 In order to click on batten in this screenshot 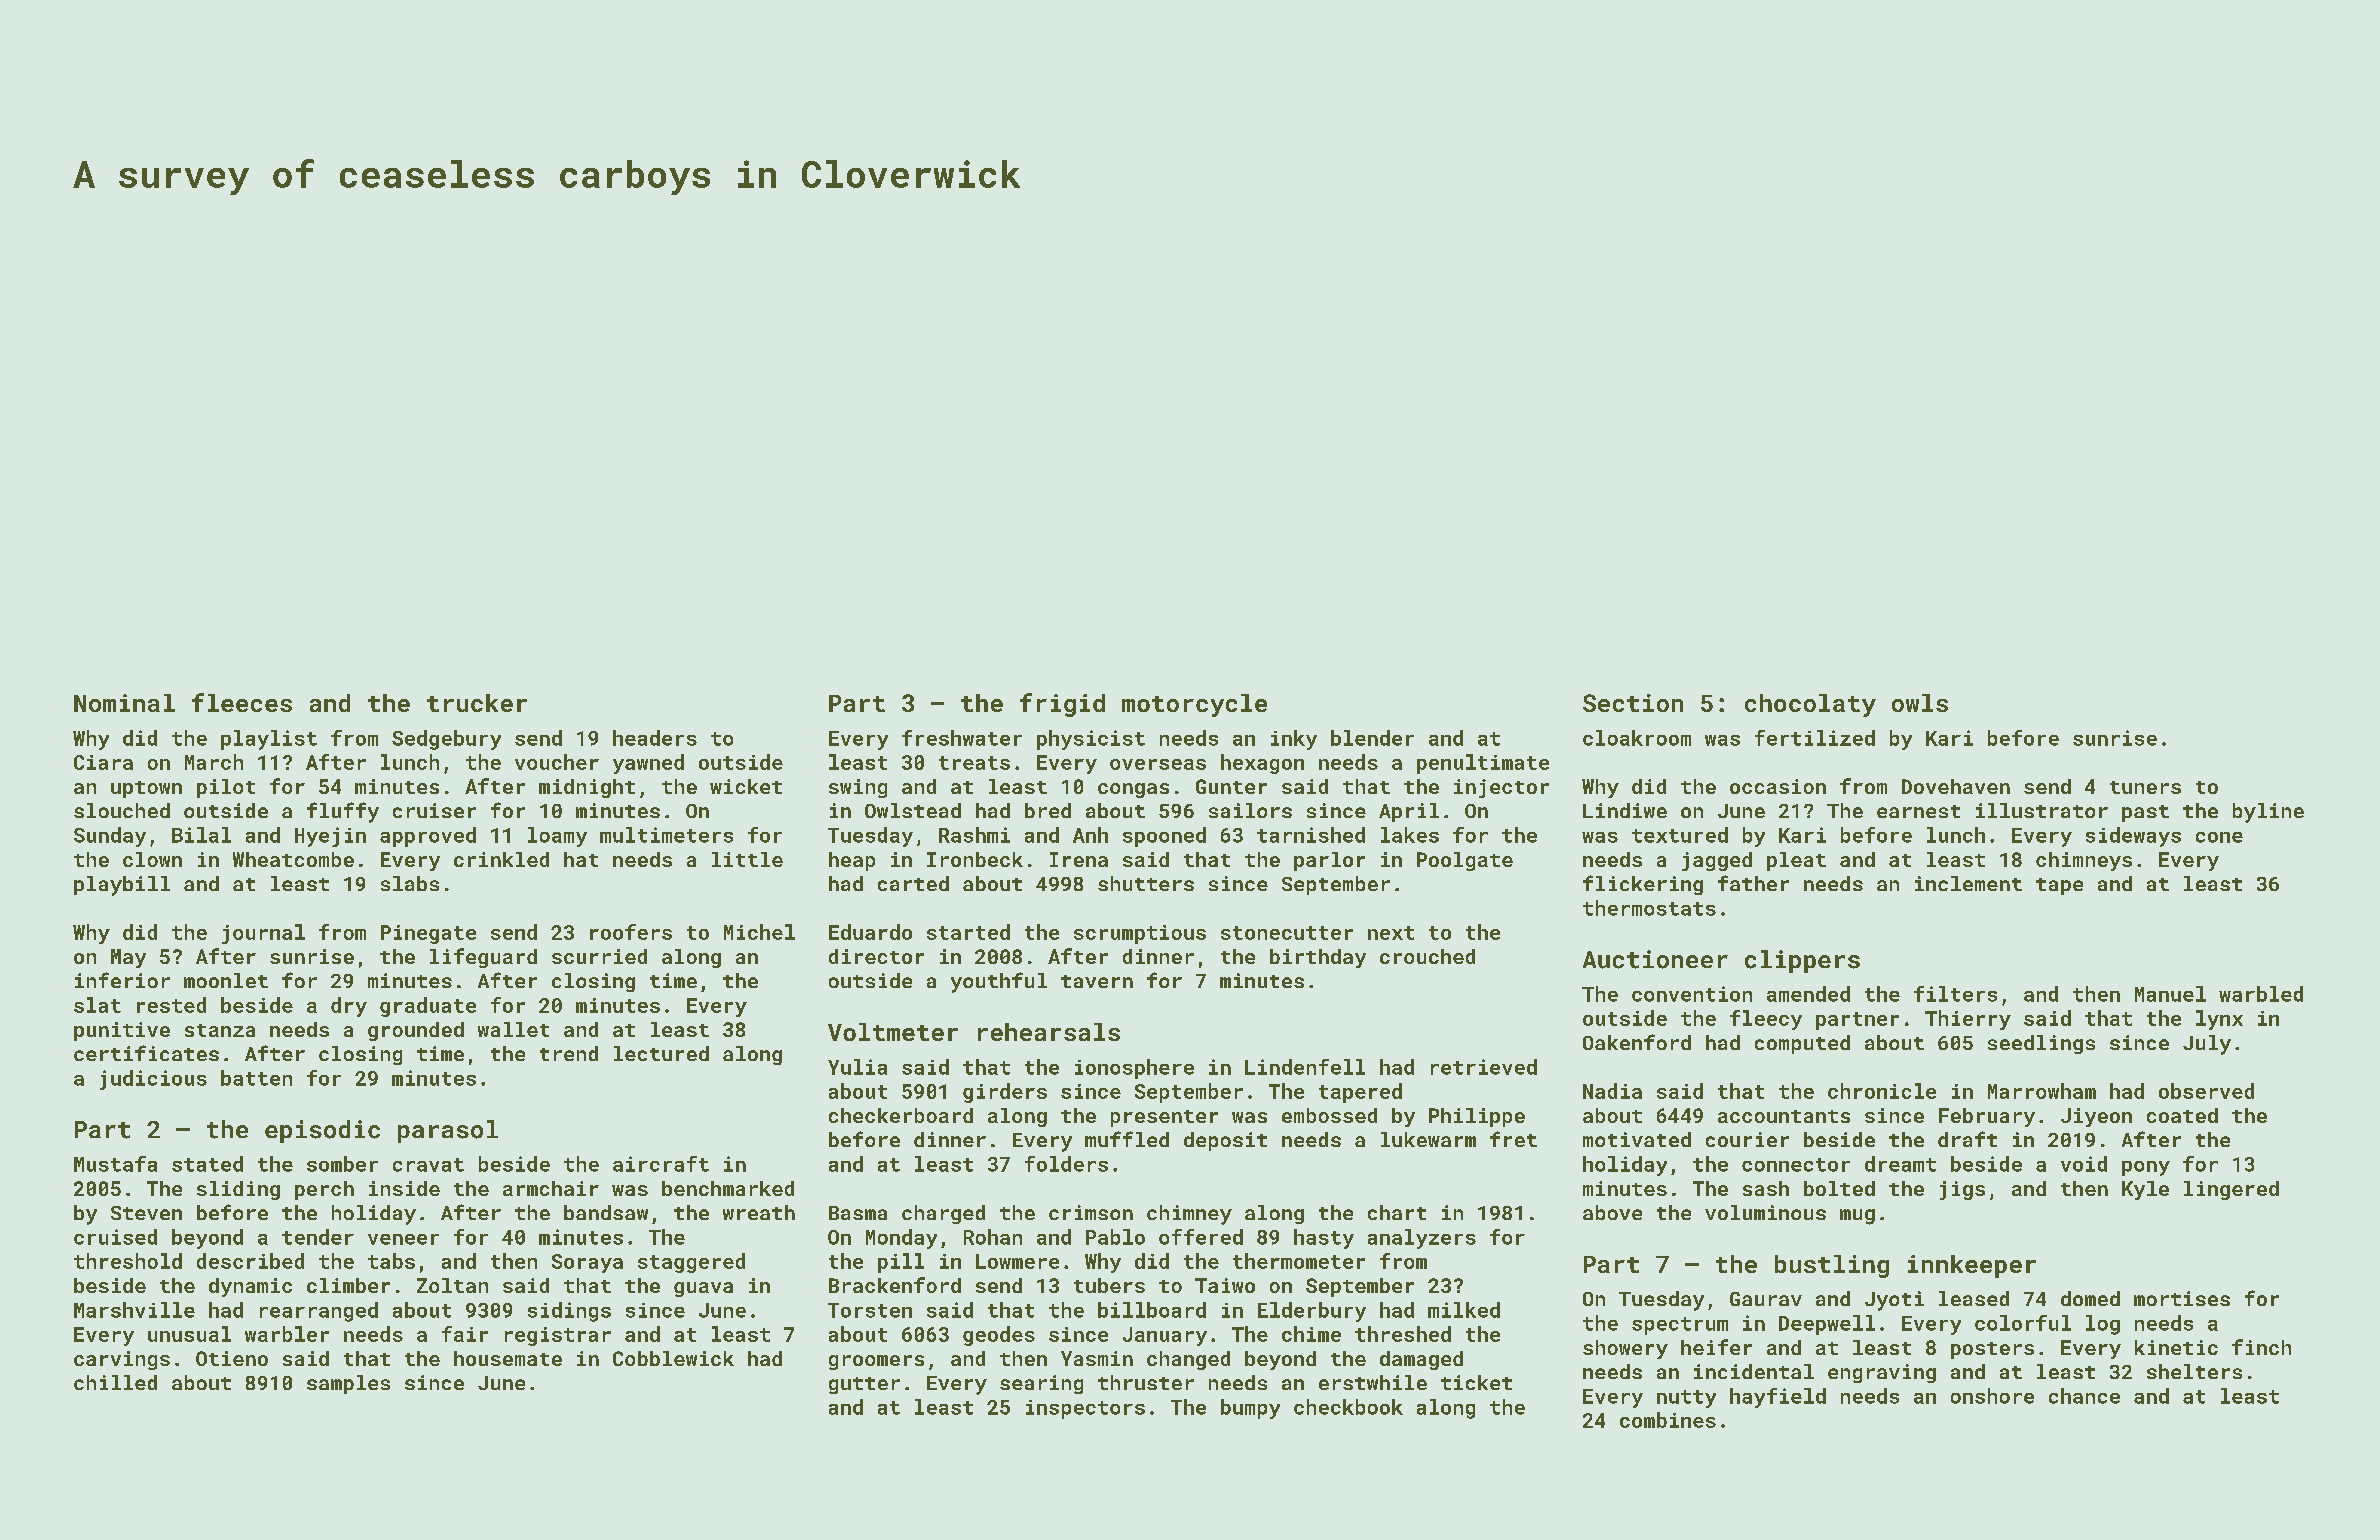, I will do `click(256, 1078)`.
